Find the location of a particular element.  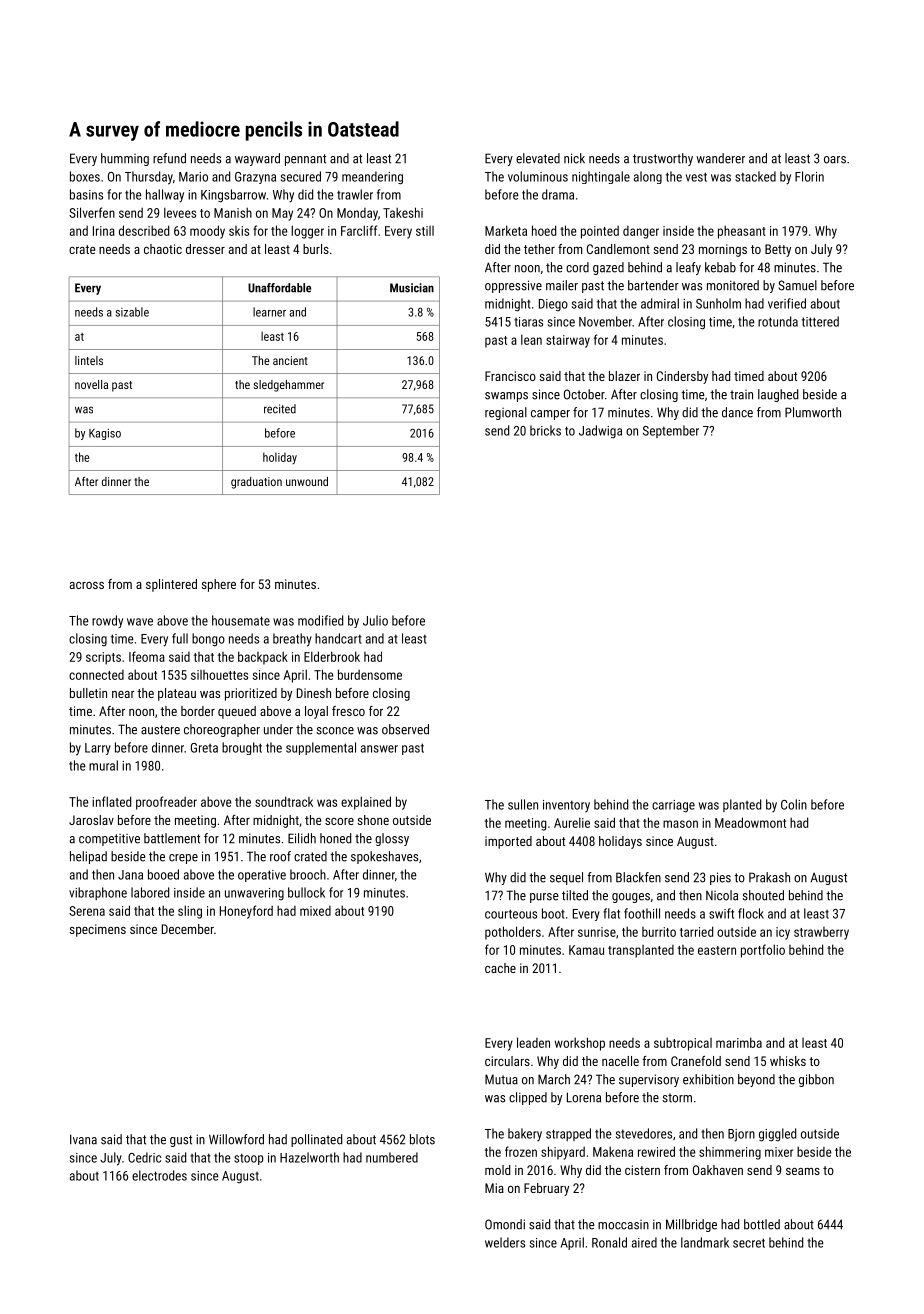

wanderer is located at coordinates (720, 158).
